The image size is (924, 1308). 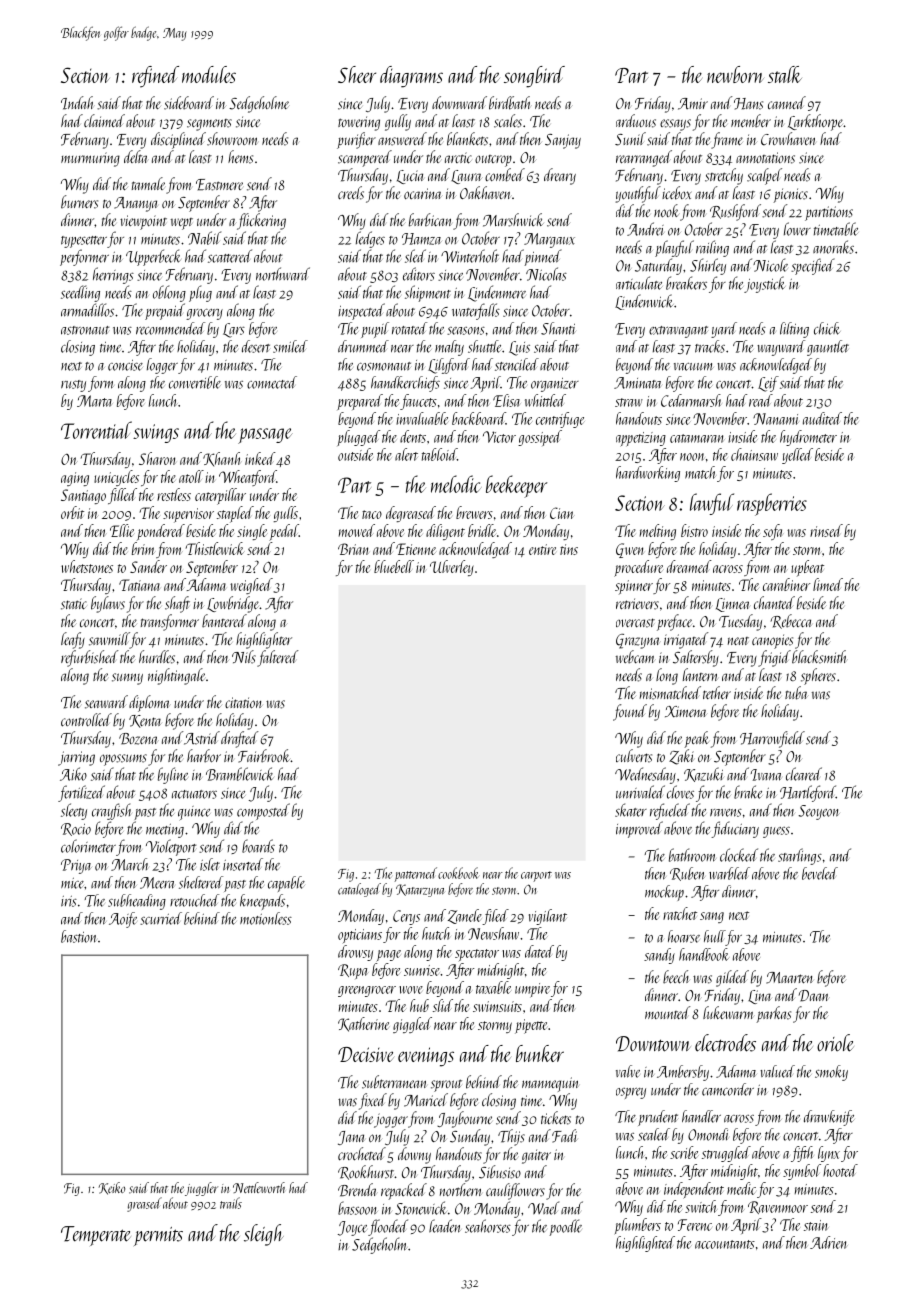 What do you see at coordinates (366, 1054) in the screenshot?
I see `Decisive` at bounding box center [366, 1054].
